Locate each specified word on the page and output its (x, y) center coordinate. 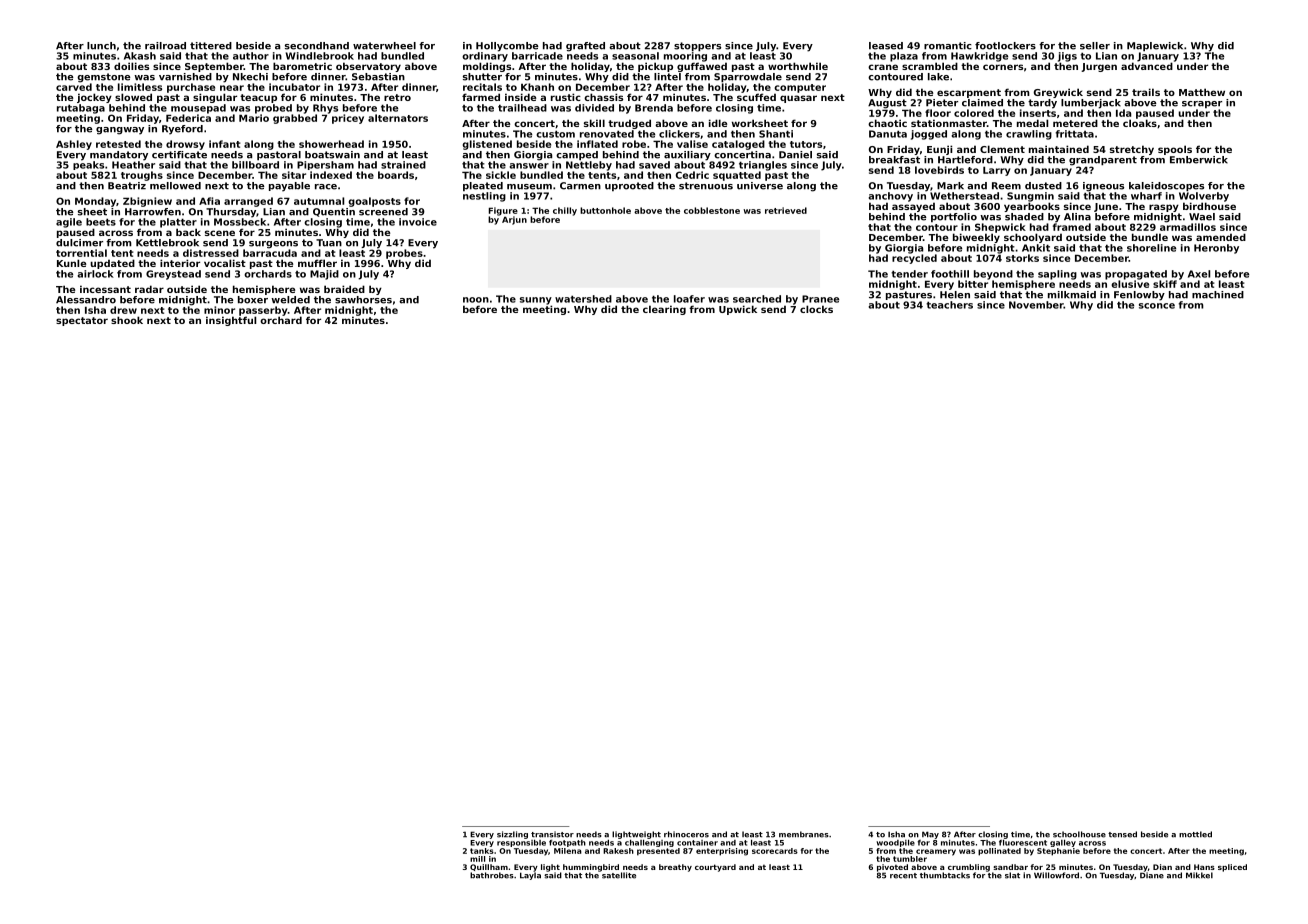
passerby (263, 311)
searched (757, 299)
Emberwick (1199, 160)
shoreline (1151, 248)
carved (74, 87)
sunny (536, 301)
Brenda (654, 108)
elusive (1130, 284)
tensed (1122, 834)
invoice (418, 222)
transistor (552, 834)
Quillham (489, 867)
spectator (82, 321)
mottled (1195, 834)
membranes (804, 834)
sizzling (512, 835)
